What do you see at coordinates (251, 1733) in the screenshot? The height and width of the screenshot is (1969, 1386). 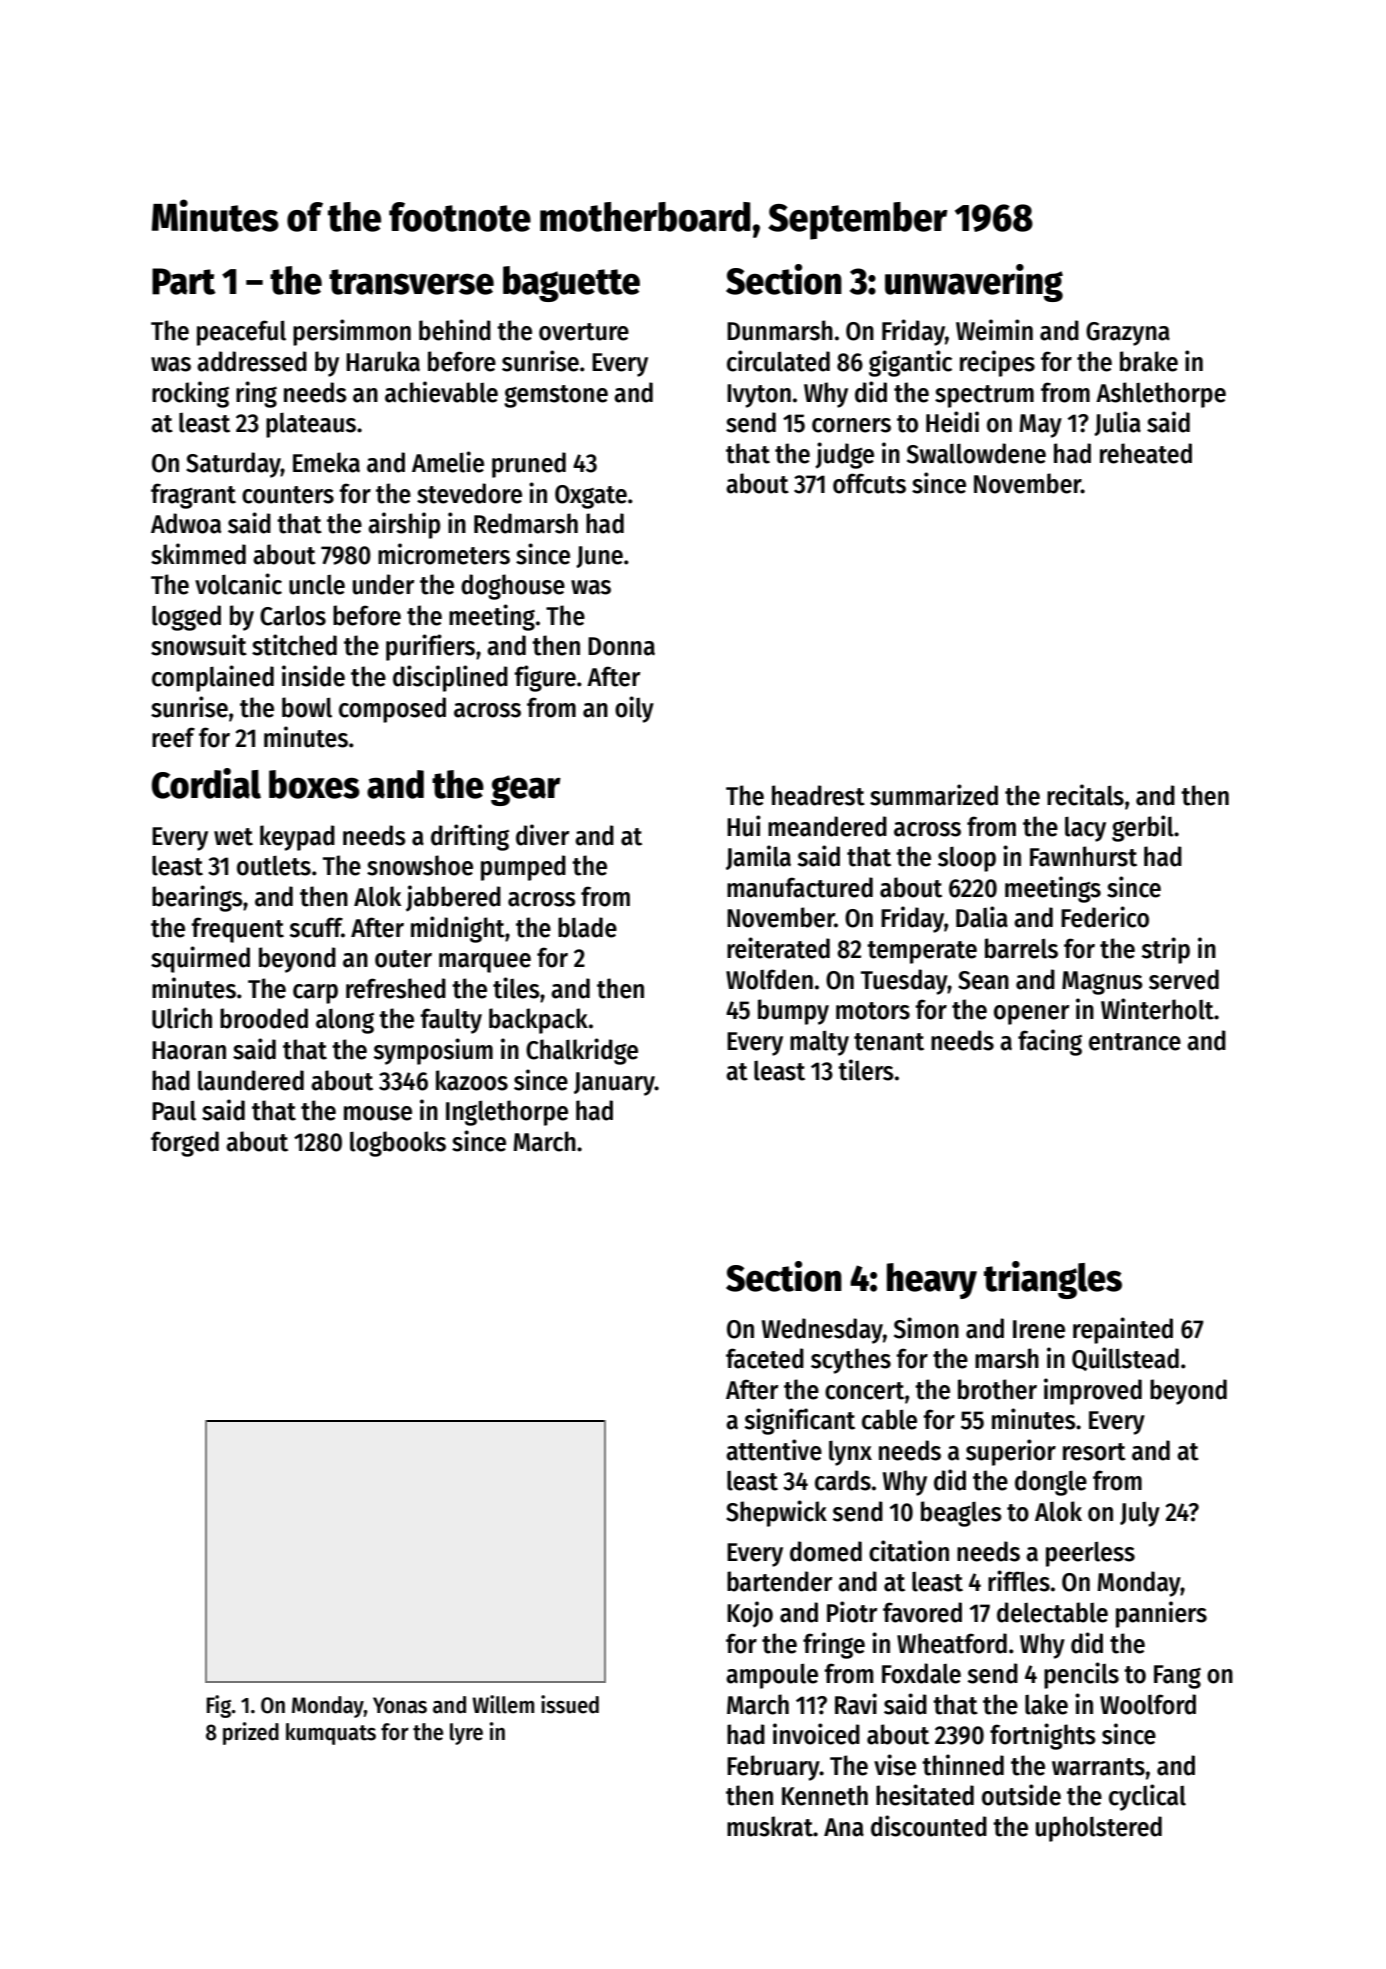 I see `prized` at bounding box center [251, 1733].
